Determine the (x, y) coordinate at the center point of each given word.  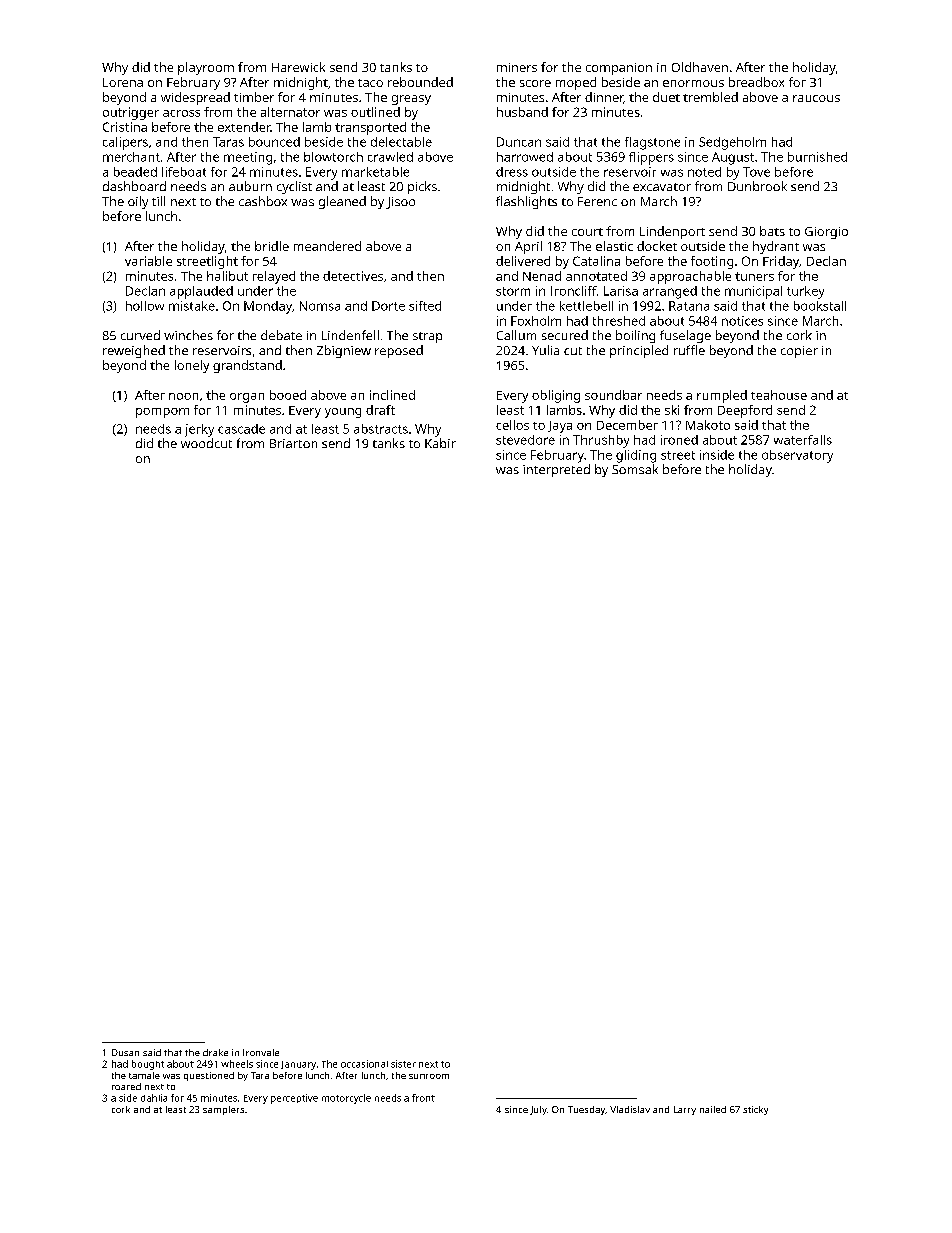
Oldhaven (700, 67)
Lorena (123, 82)
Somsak (635, 469)
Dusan (125, 1052)
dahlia (154, 1098)
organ (247, 398)
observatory (797, 456)
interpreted (556, 470)
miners (517, 67)
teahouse (779, 395)
